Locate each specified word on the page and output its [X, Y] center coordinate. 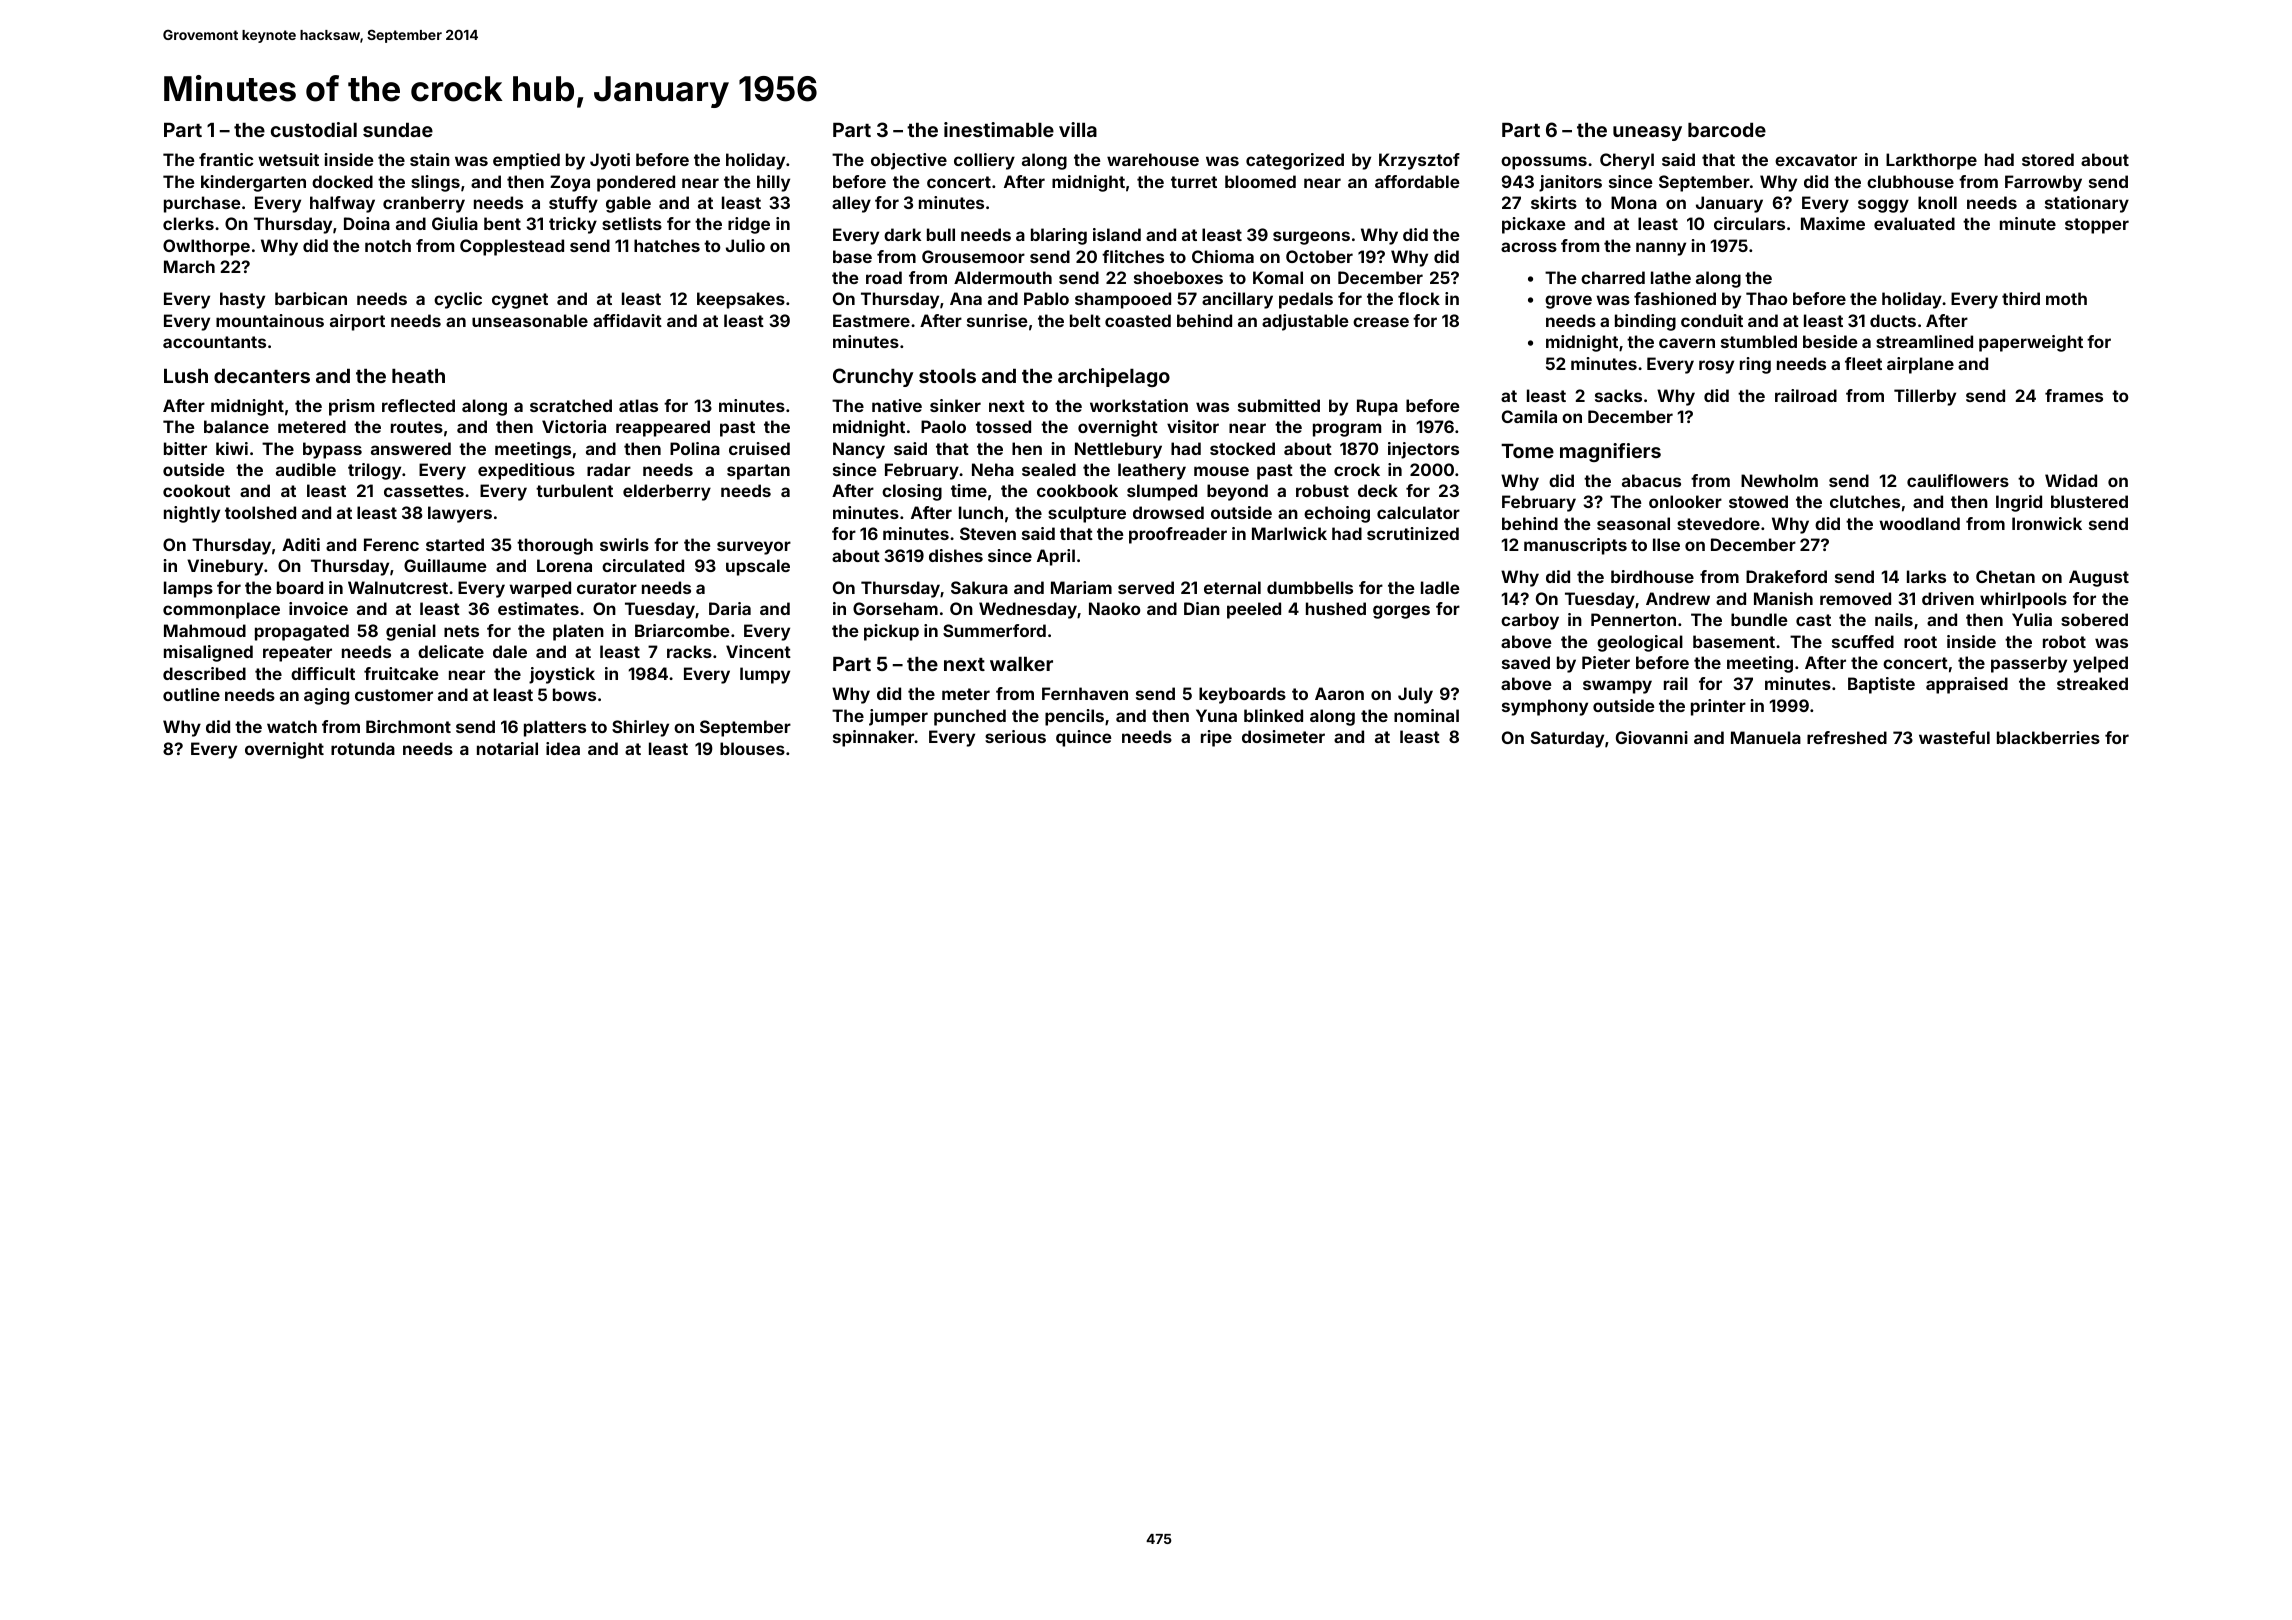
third [2021, 298]
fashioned [1675, 298]
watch [292, 726]
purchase [202, 204]
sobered [2094, 619]
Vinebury [225, 567]
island [1117, 234]
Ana [966, 298]
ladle [1440, 587]
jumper [898, 717]
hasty [242, 300]
